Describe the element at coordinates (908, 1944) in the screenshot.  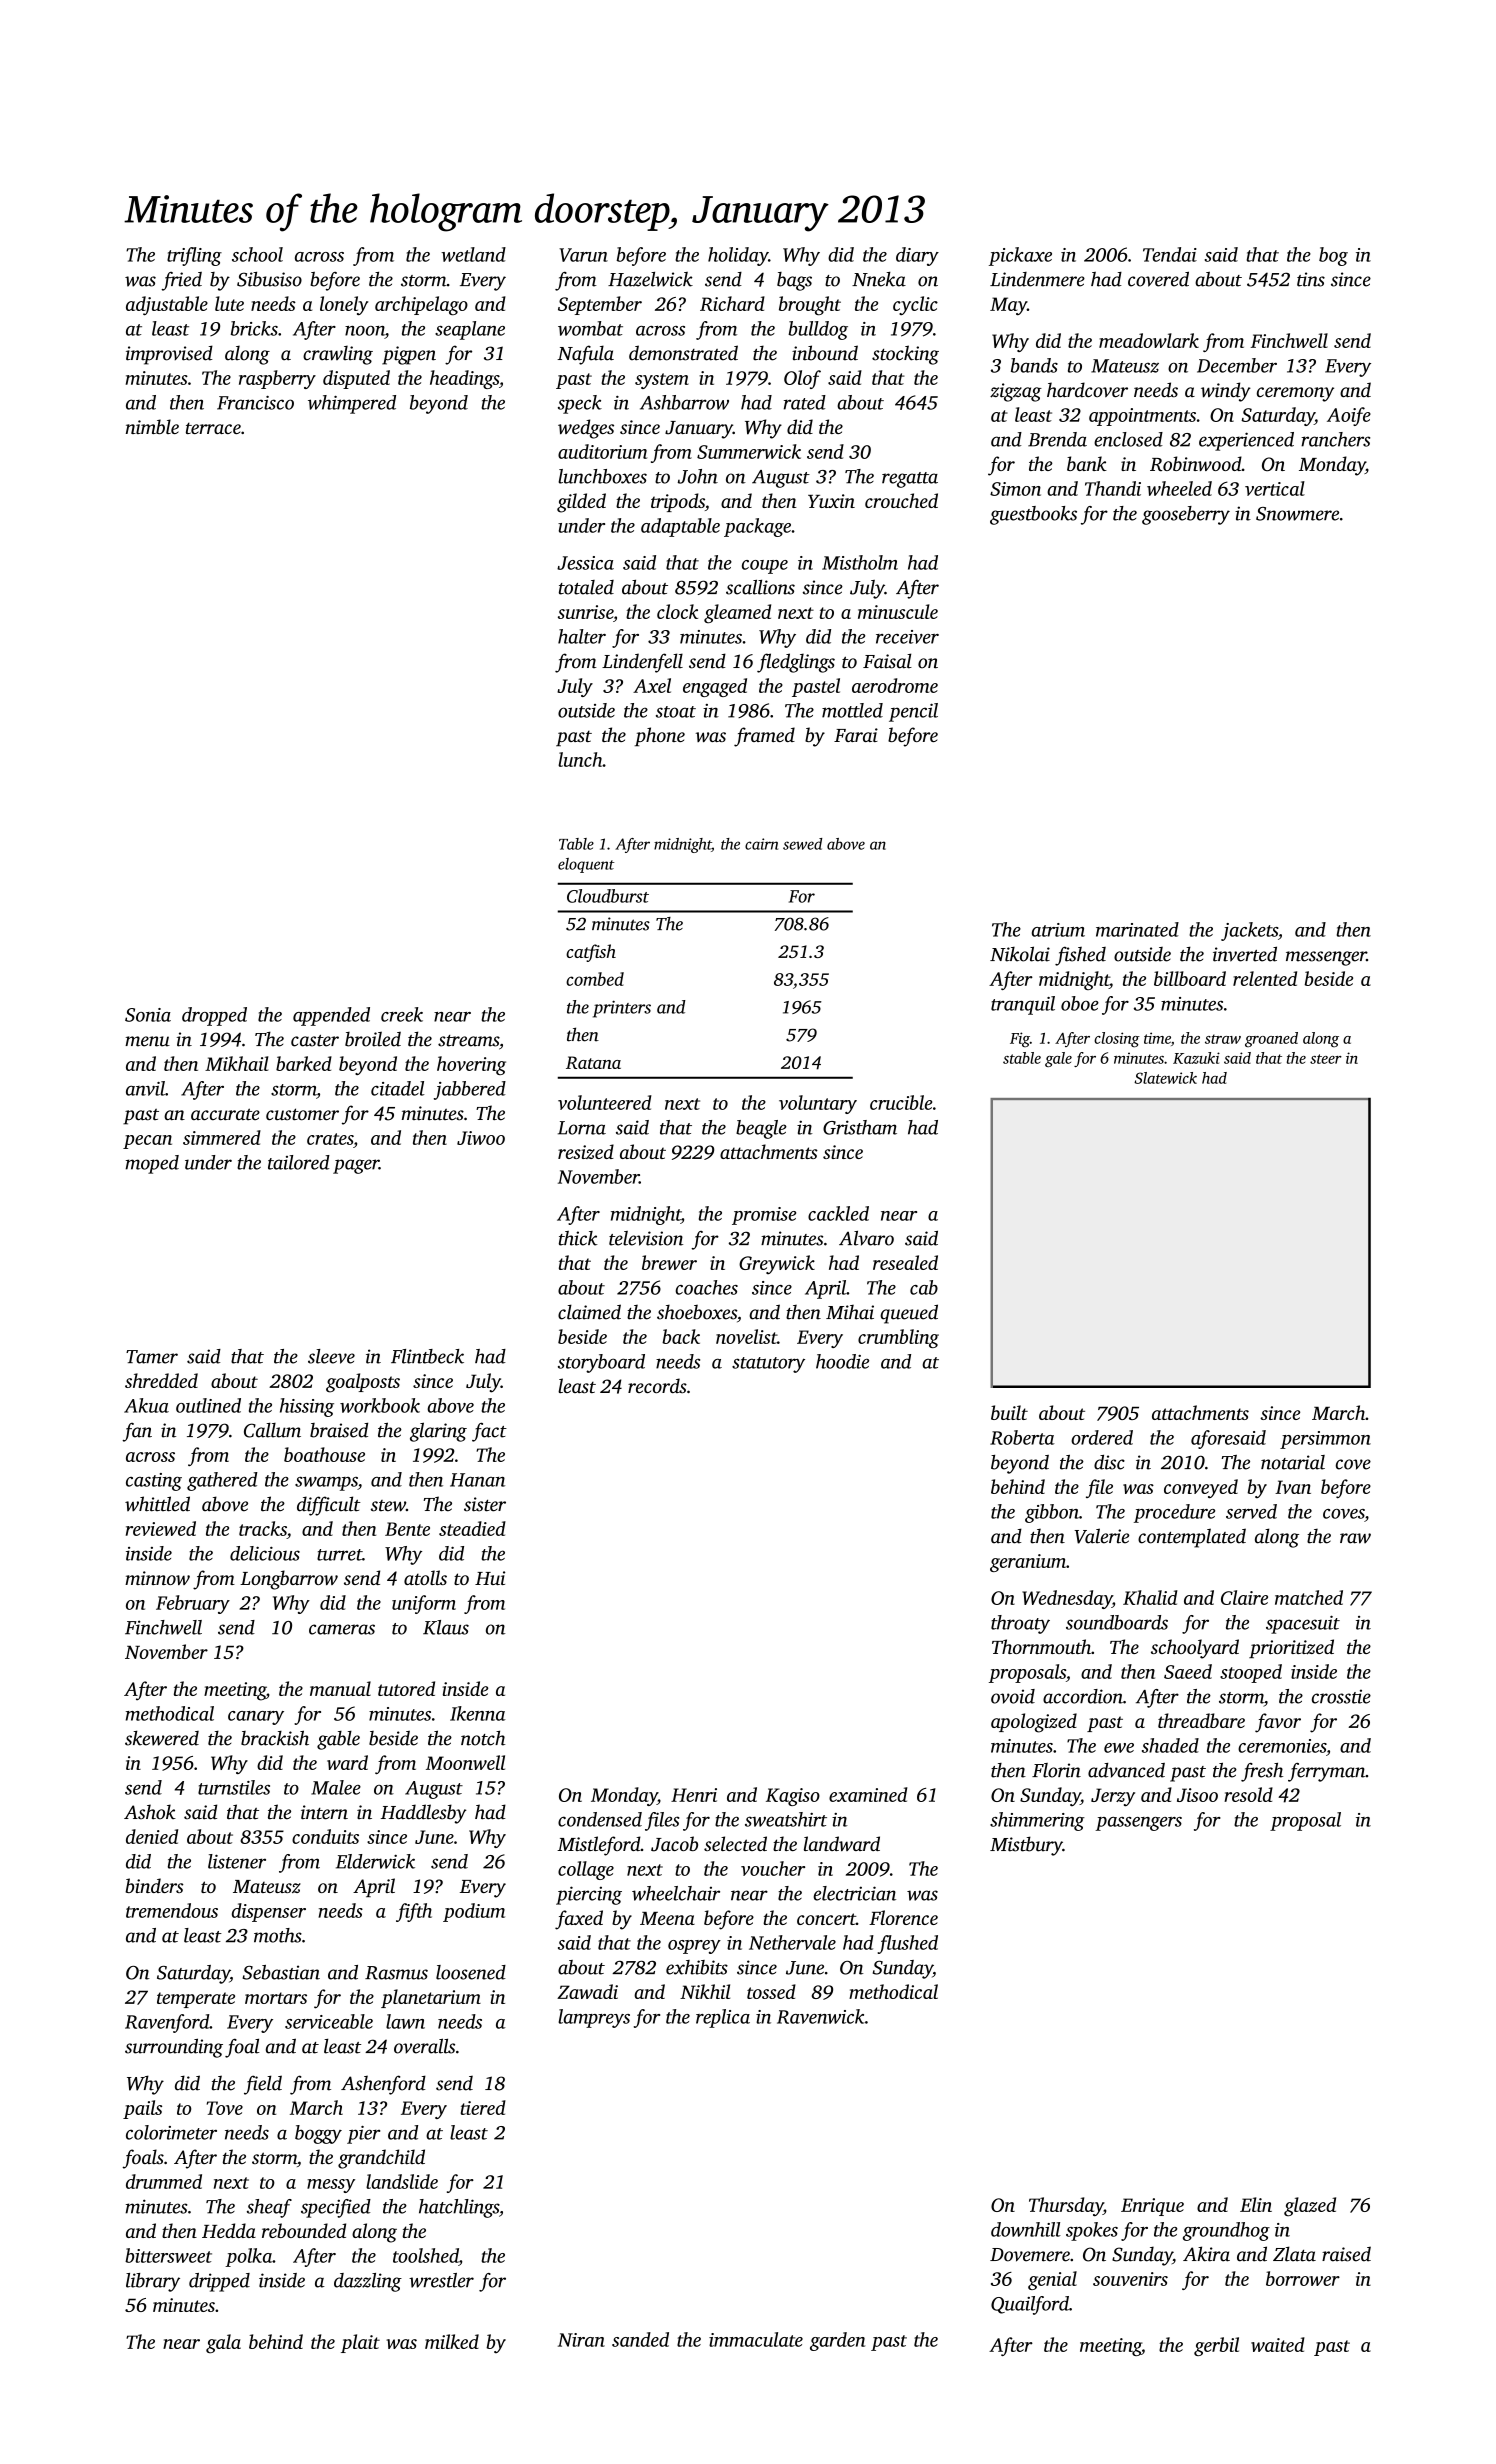
I see `flushed` at that location.
